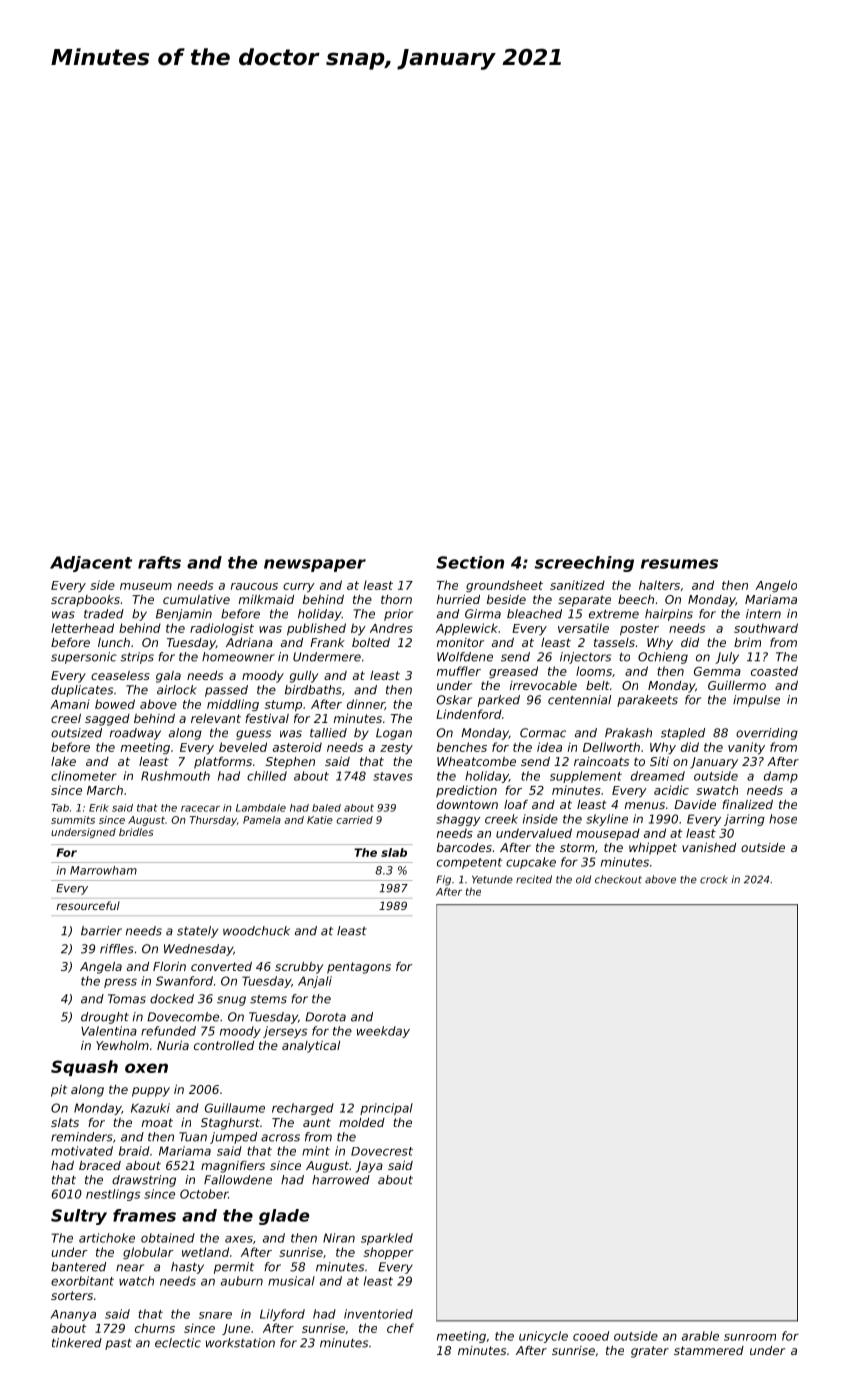 The image size is (849, 1400). What do you see at coordinates (311, 1047) in the screenshot?
I see `analytical` at bounding box center [311, 1047].
